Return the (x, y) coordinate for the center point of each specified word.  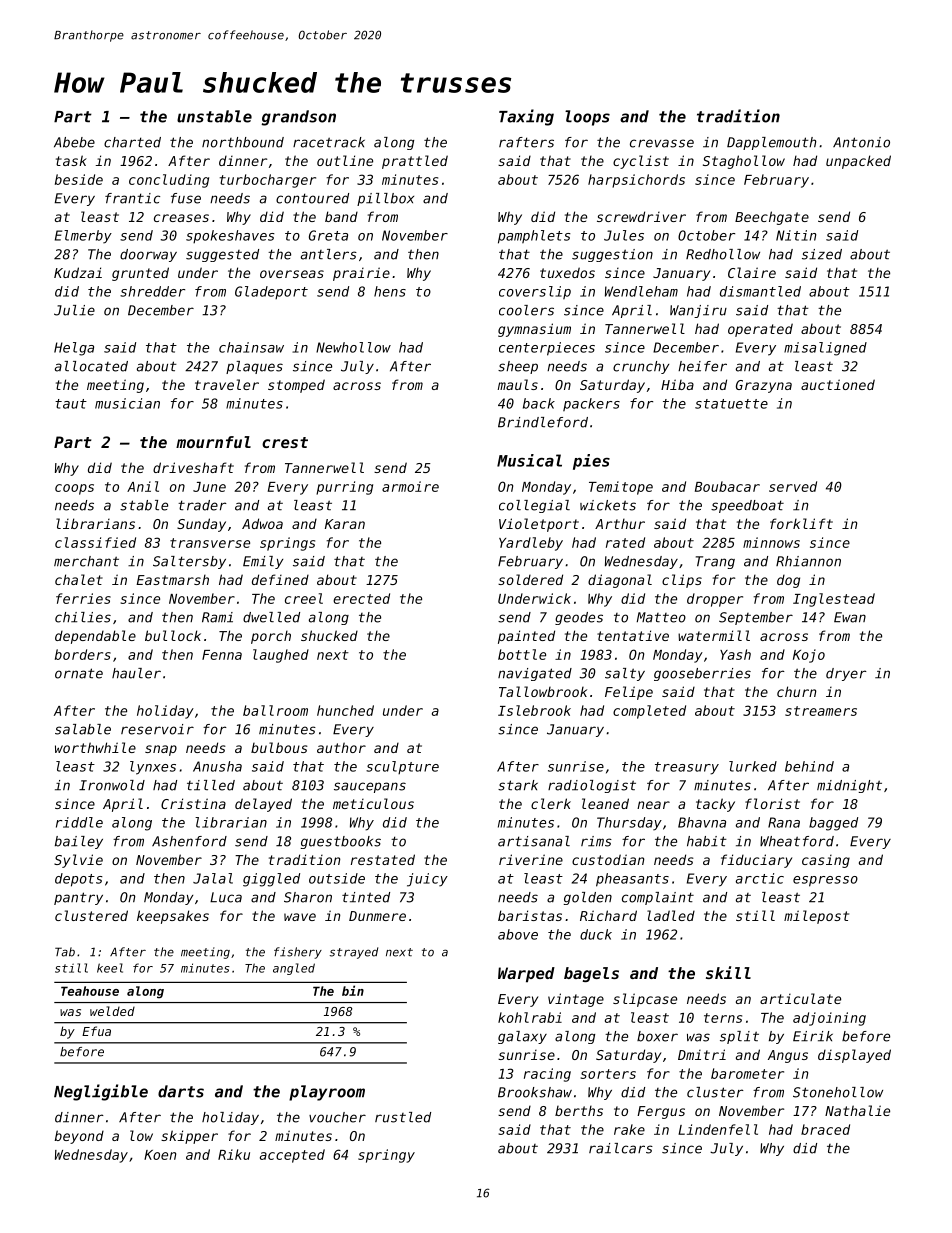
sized (822, 254)
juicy (427, 880)
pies (591, 462)
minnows (771, 542)
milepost (816, 917)
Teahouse (90, 991)
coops (74, 489)
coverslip (535, 292)
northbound (243, 142)
